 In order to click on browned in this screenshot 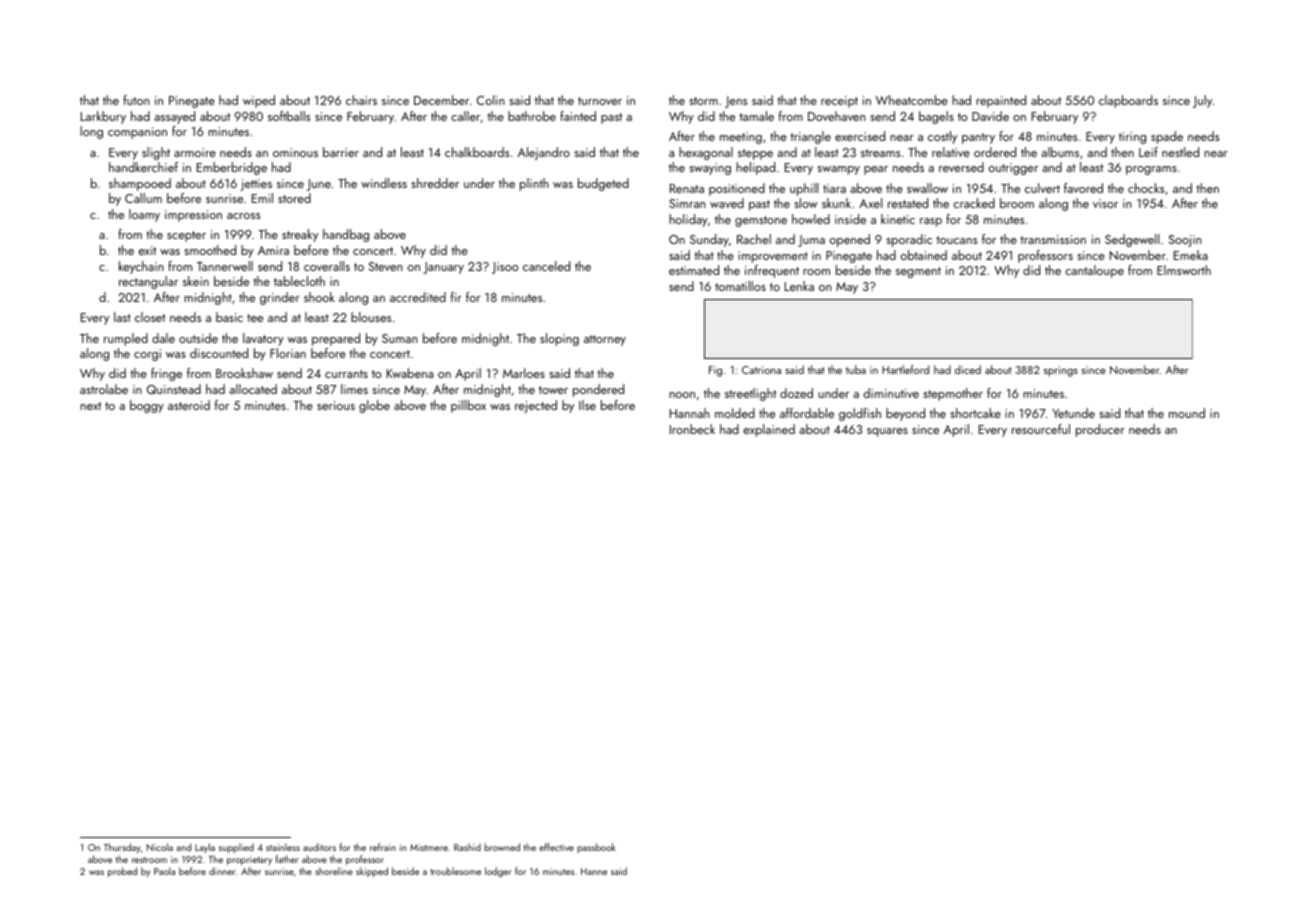, I will do `click(502, 847)`.
